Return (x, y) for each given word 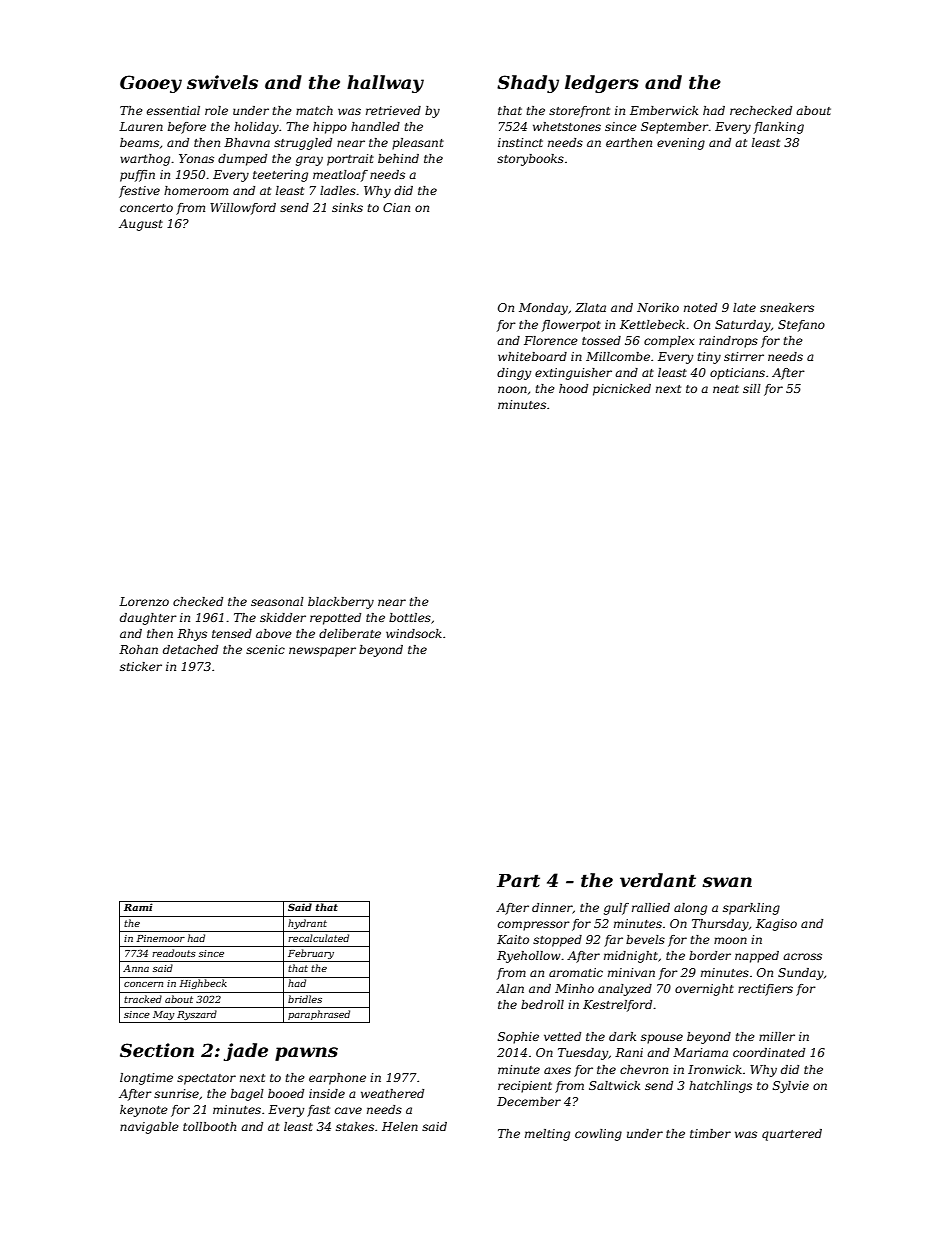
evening (681, 144)
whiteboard (532, 356)
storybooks (530, 160)
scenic (265, 649)
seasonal (277, 601)
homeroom (196, 190)
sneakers (787, 307)
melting (547, 1135)
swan (727, 882)
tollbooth (209, 1126)
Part (518, 881)
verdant (658, 880)
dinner (552, 908)
